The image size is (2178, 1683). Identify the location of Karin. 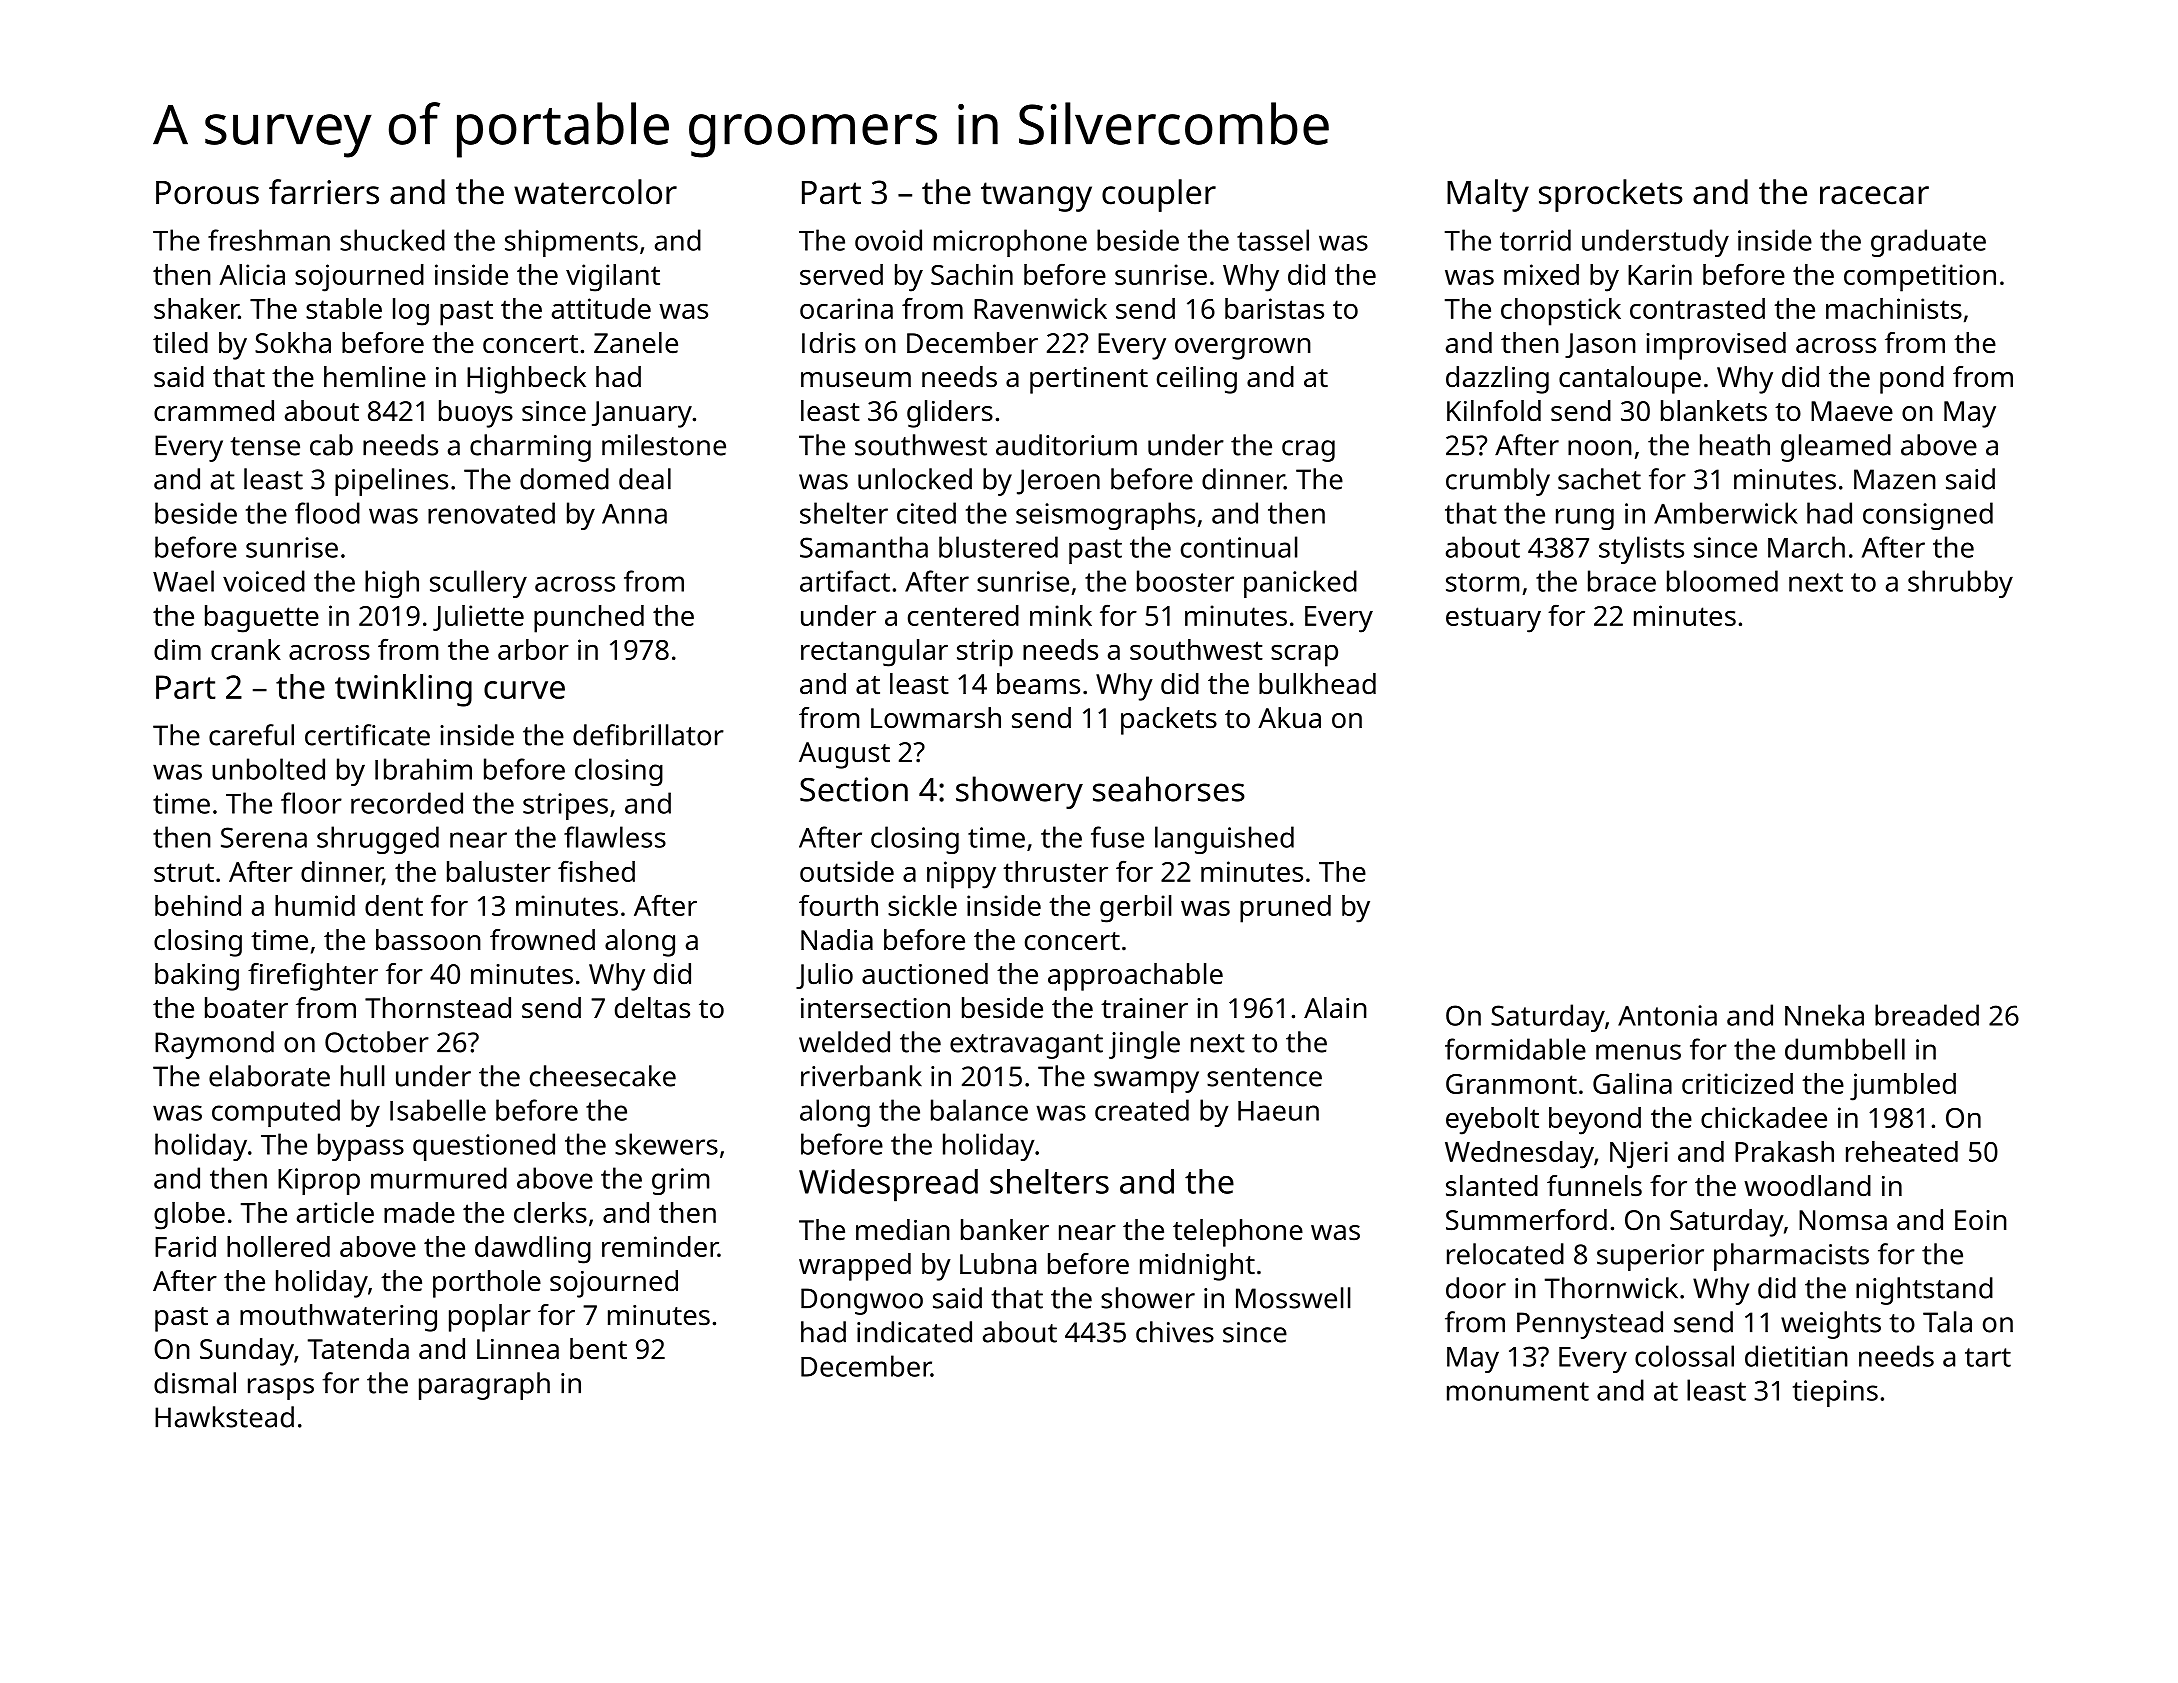
(1660, 274).
